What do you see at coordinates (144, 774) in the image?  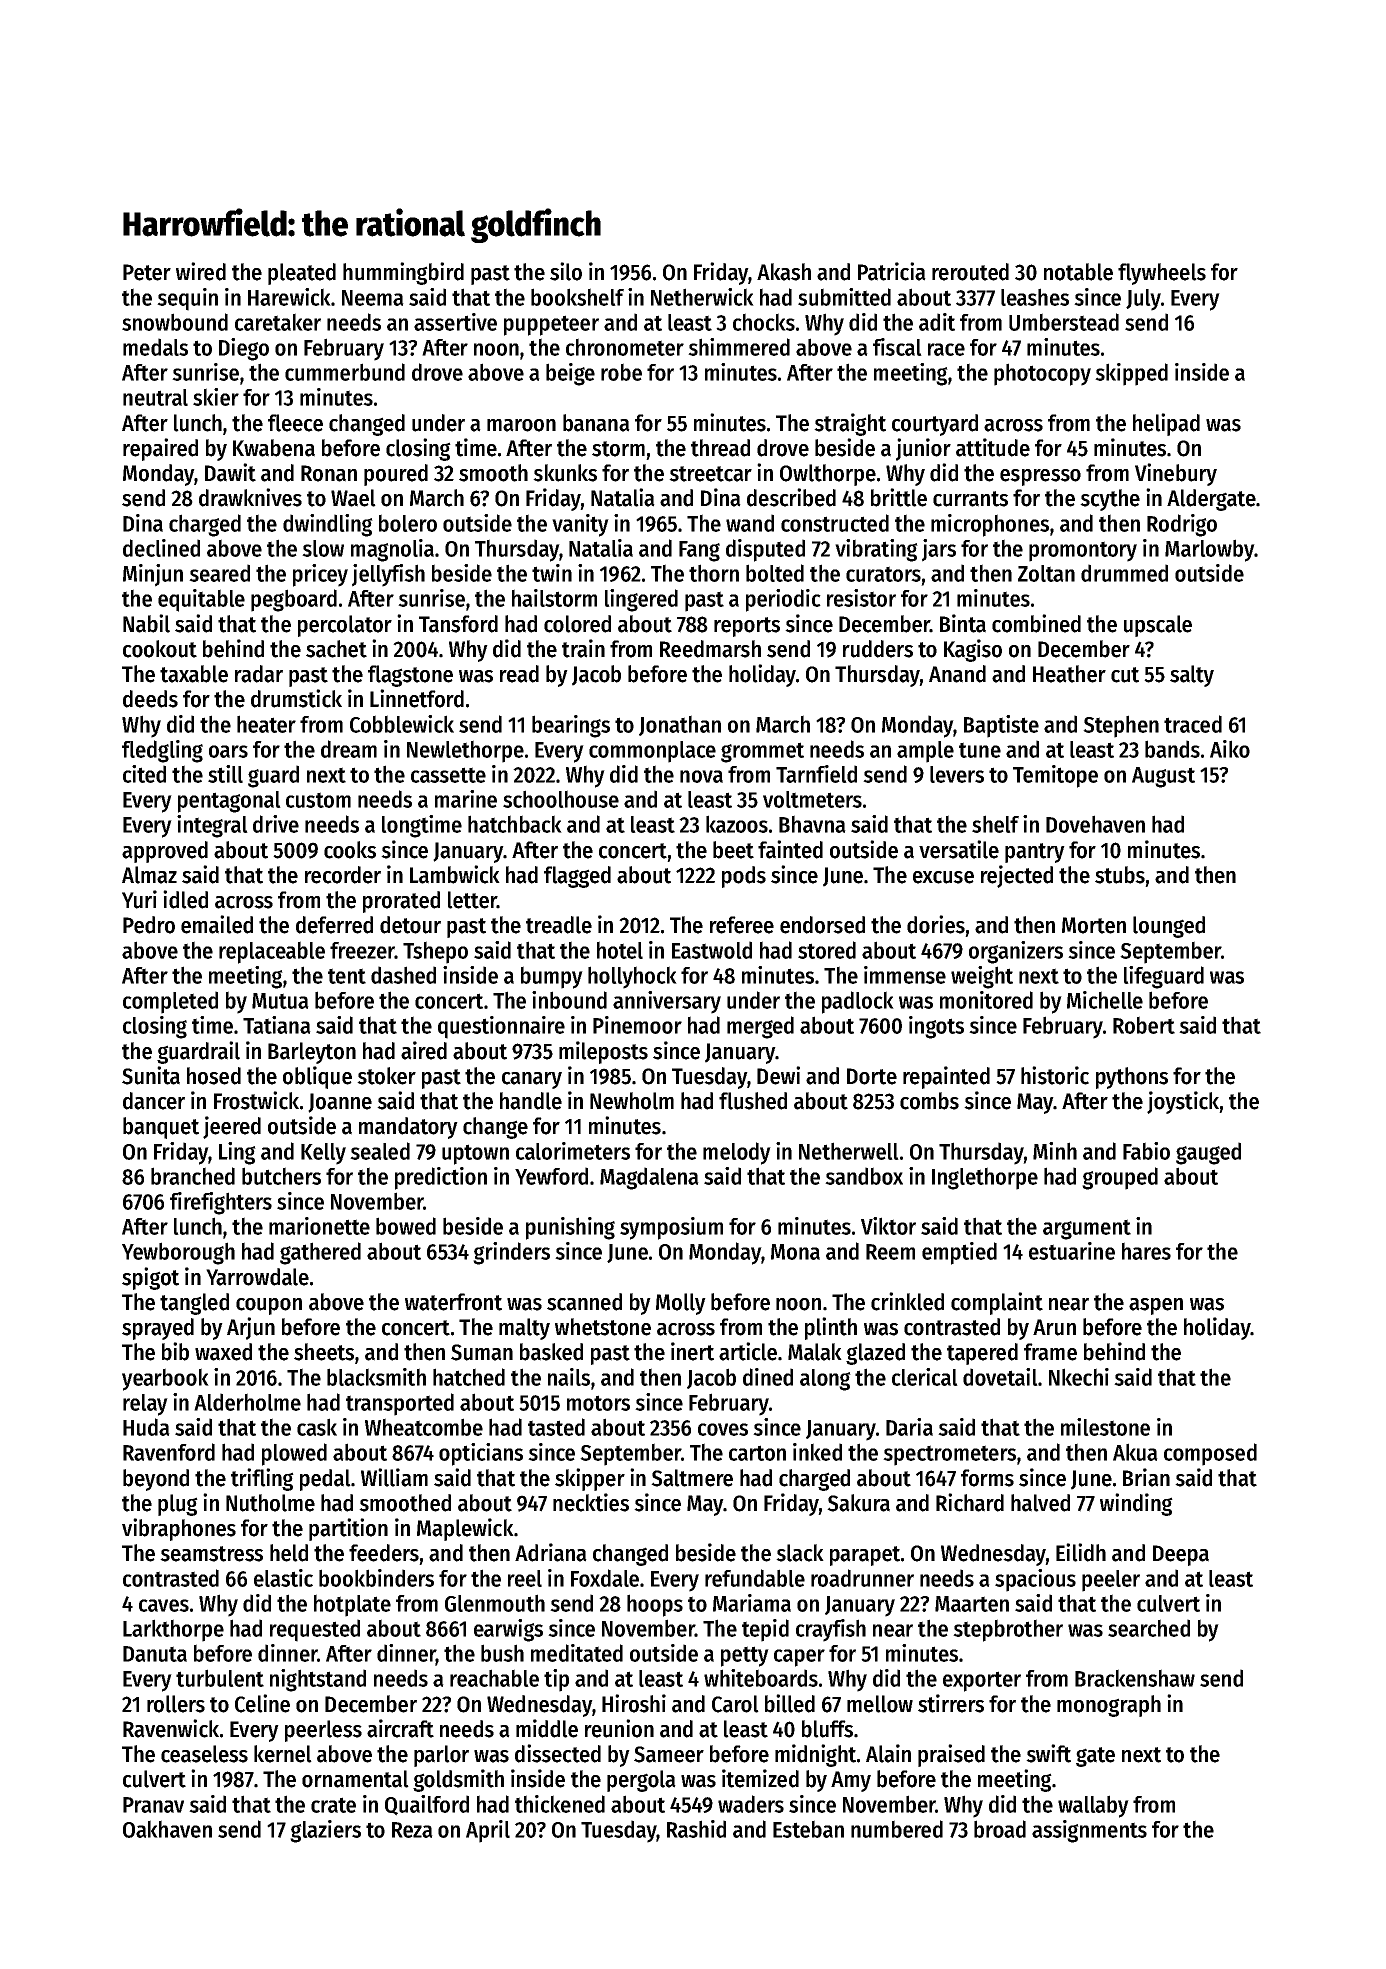 I see `cited` at bounding box center [144, 774].
